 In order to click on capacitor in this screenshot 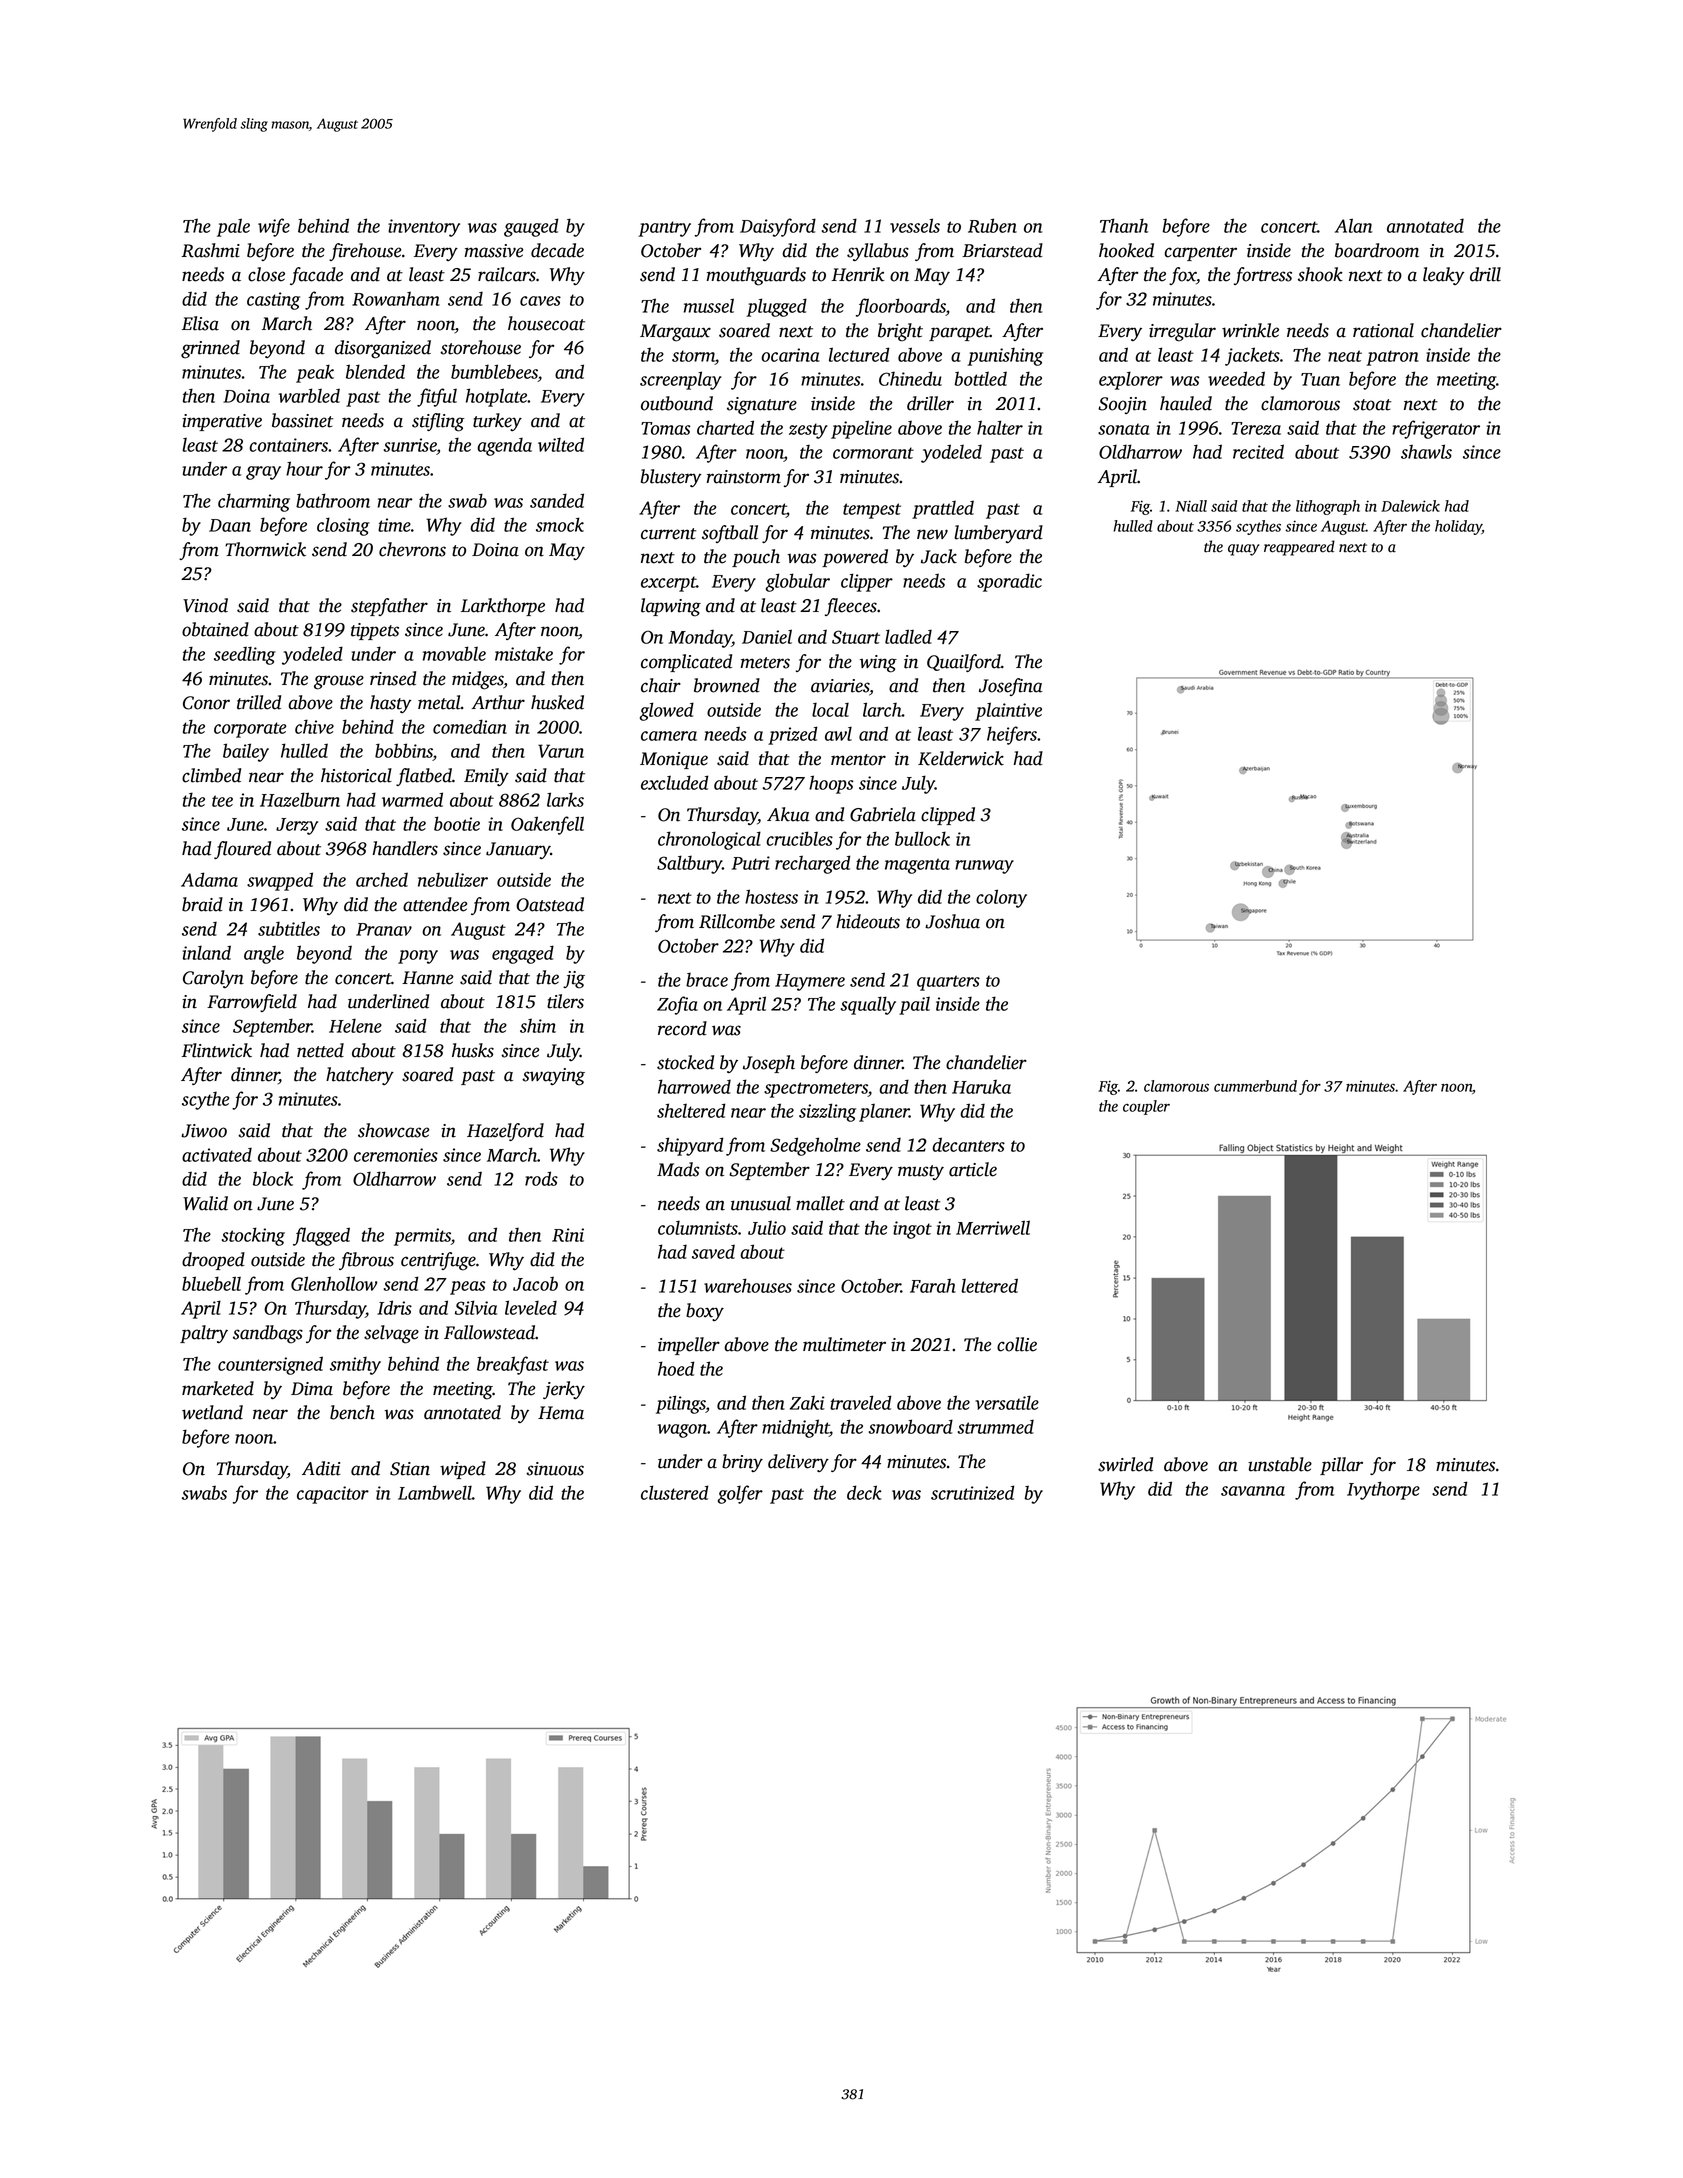, I will do `click(333, 1495)`.
